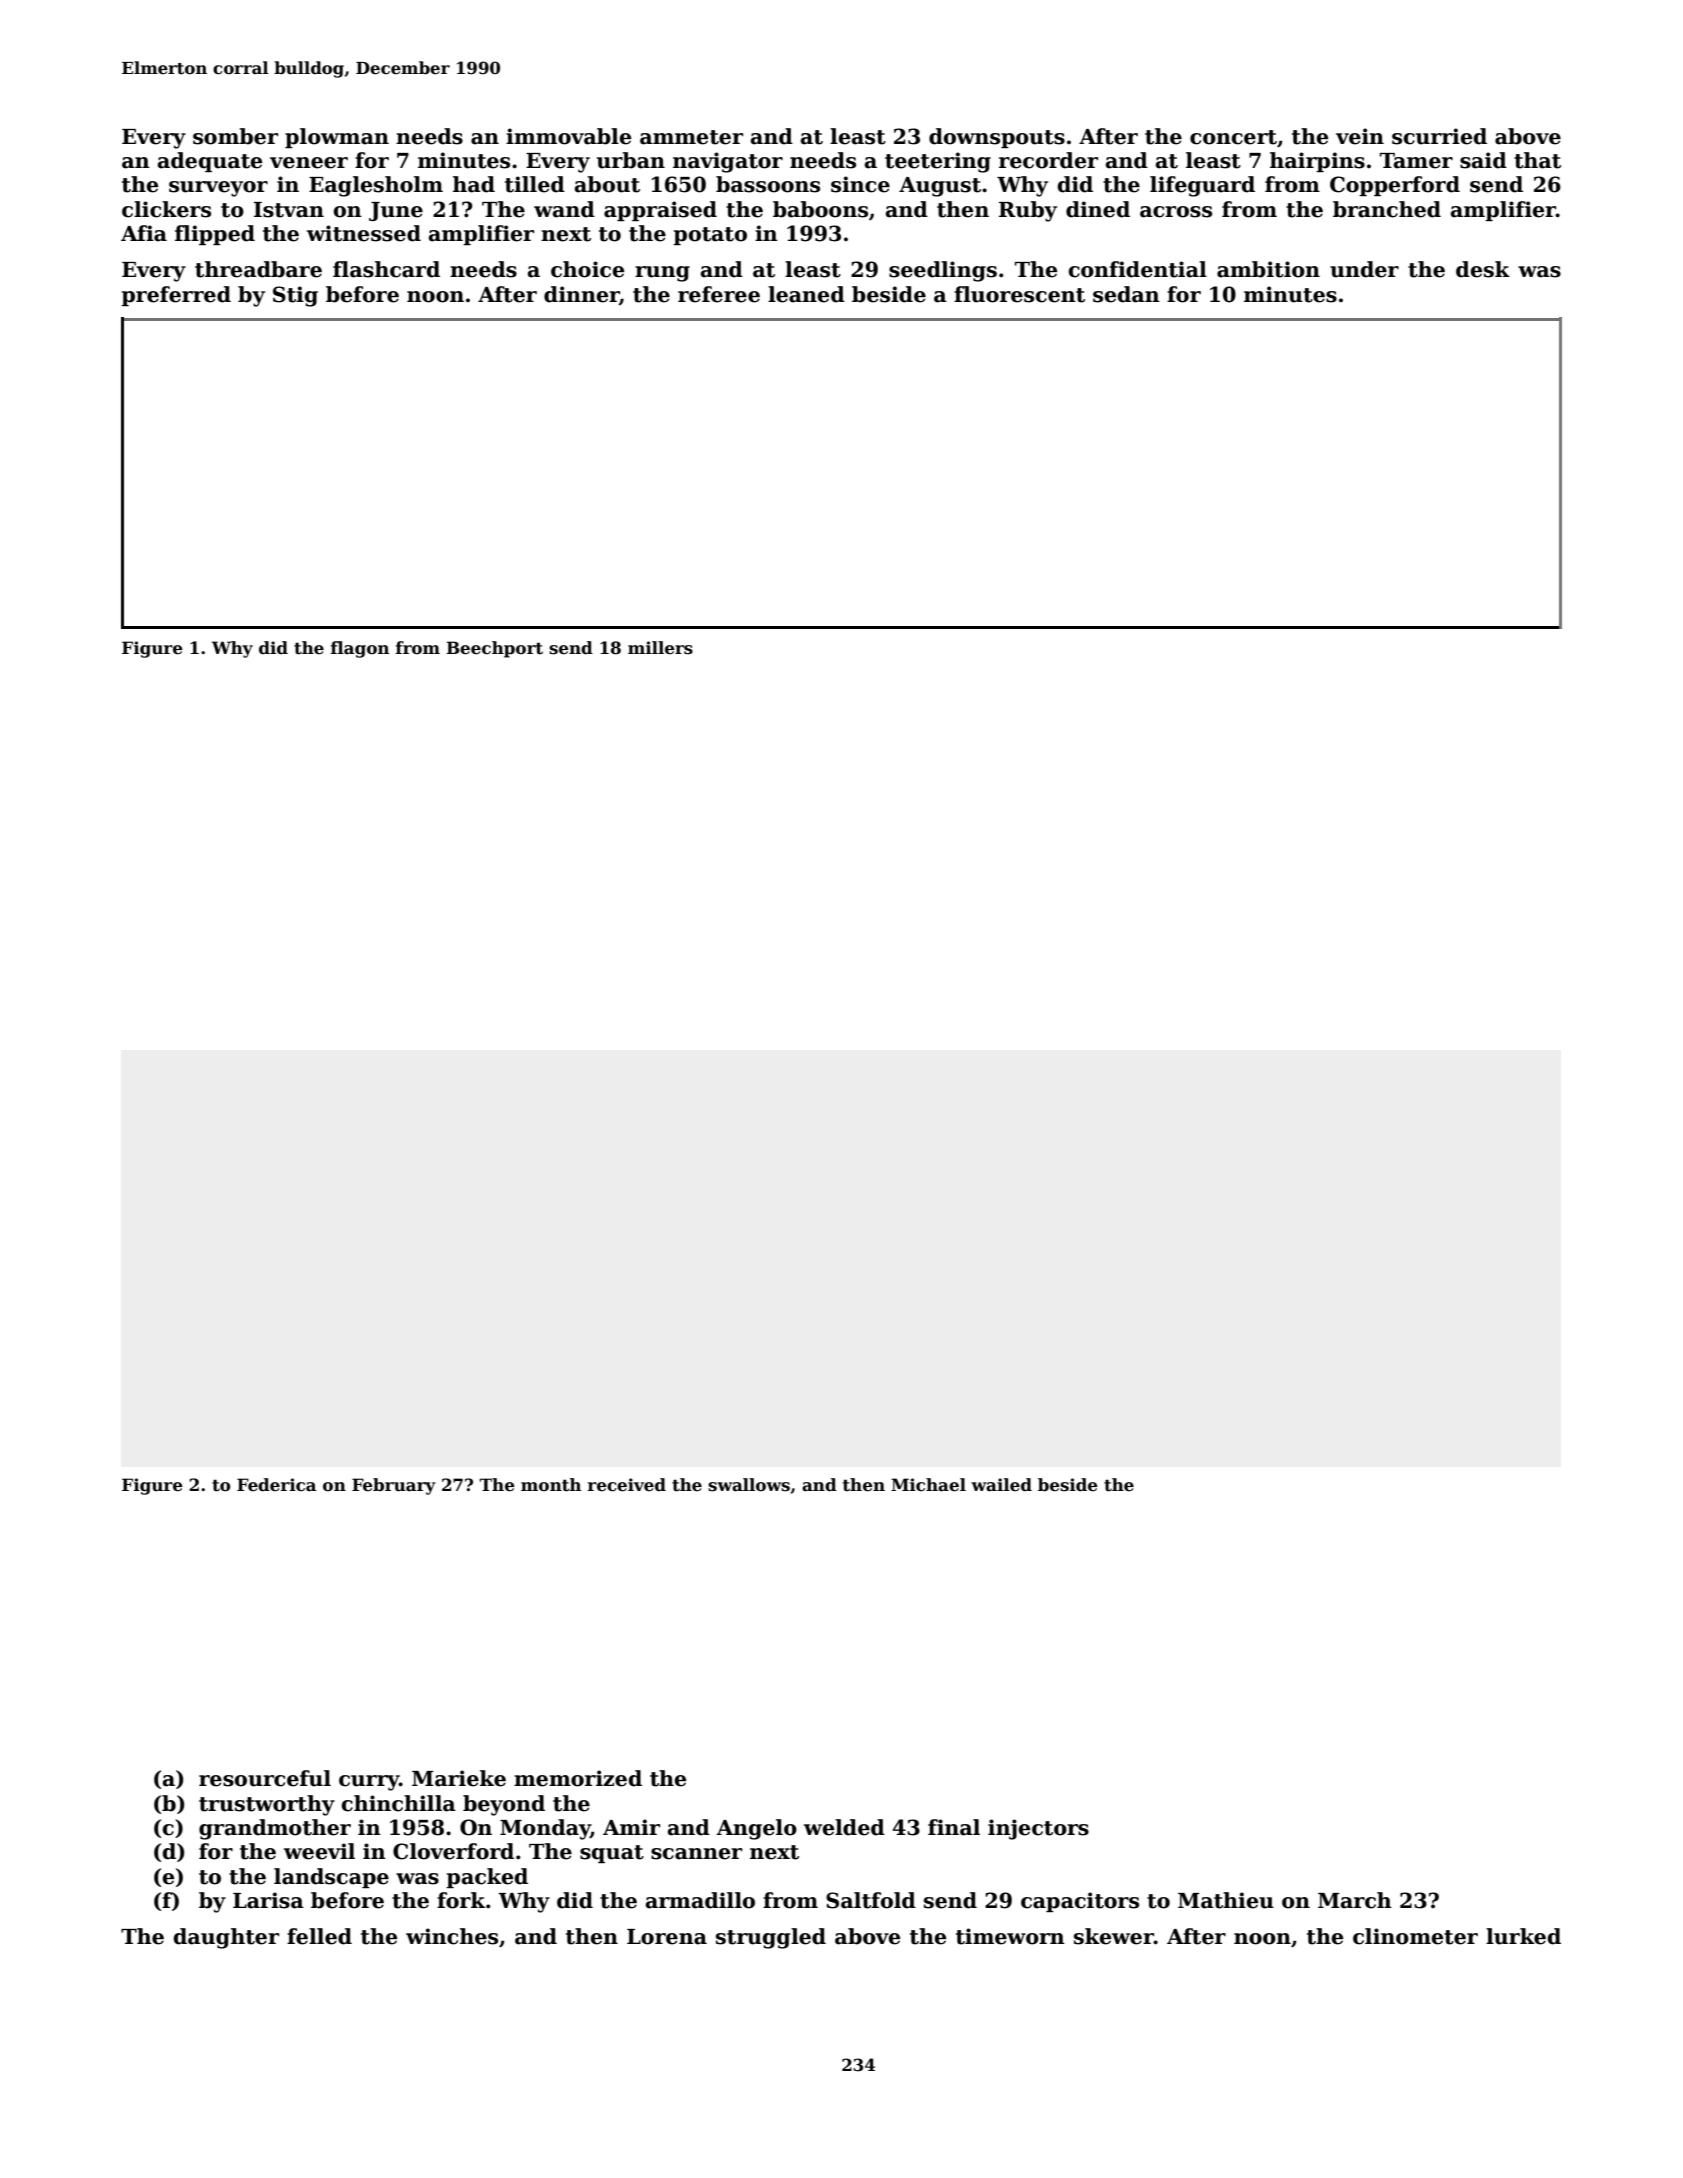 The image size is (1683, 2178). Describe the element at coordinates (360, 649) in the image. I see `flagon` at that location.
